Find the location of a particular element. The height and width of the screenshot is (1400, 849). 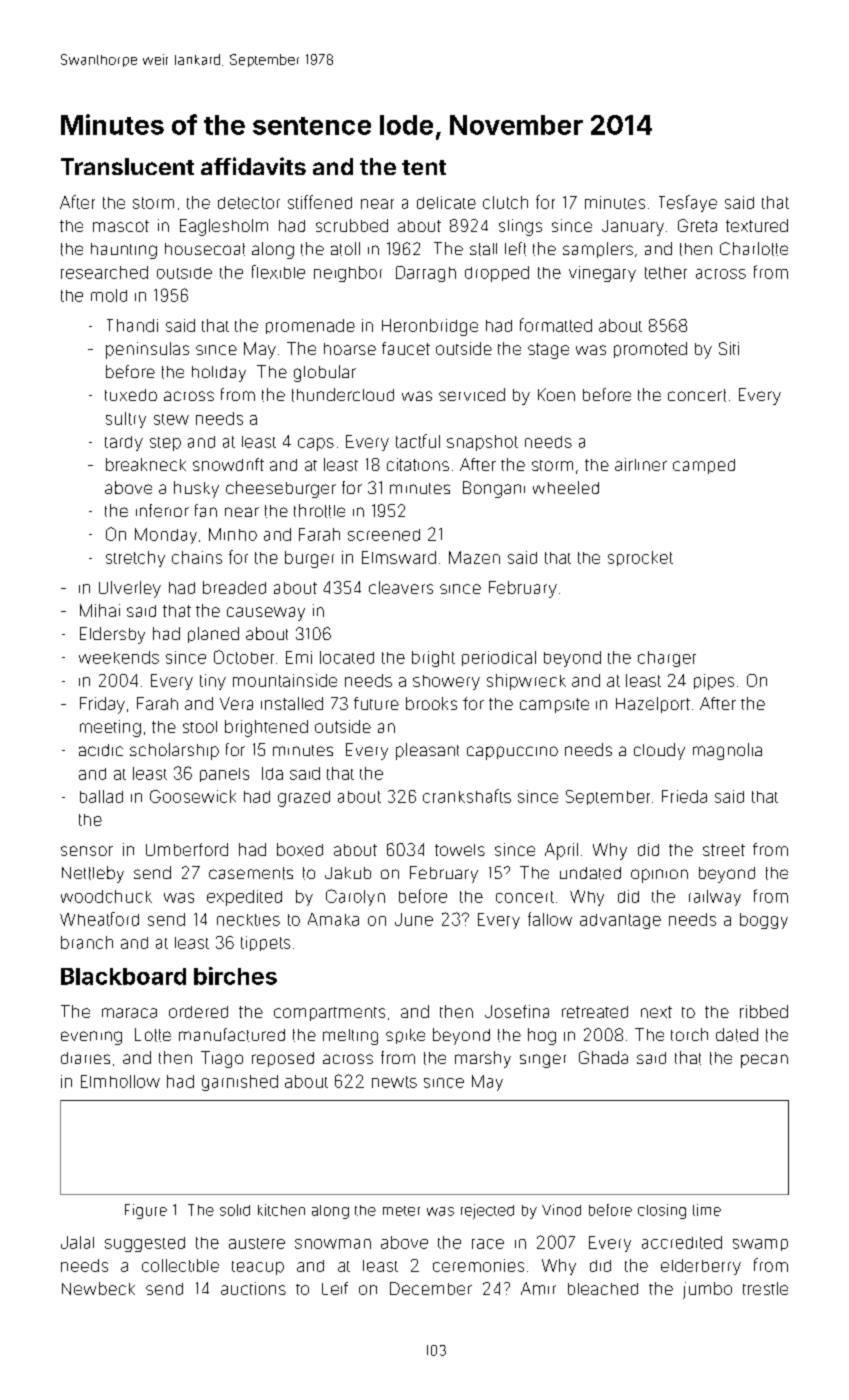

jumbo is located at coordinates (707, 1290).
